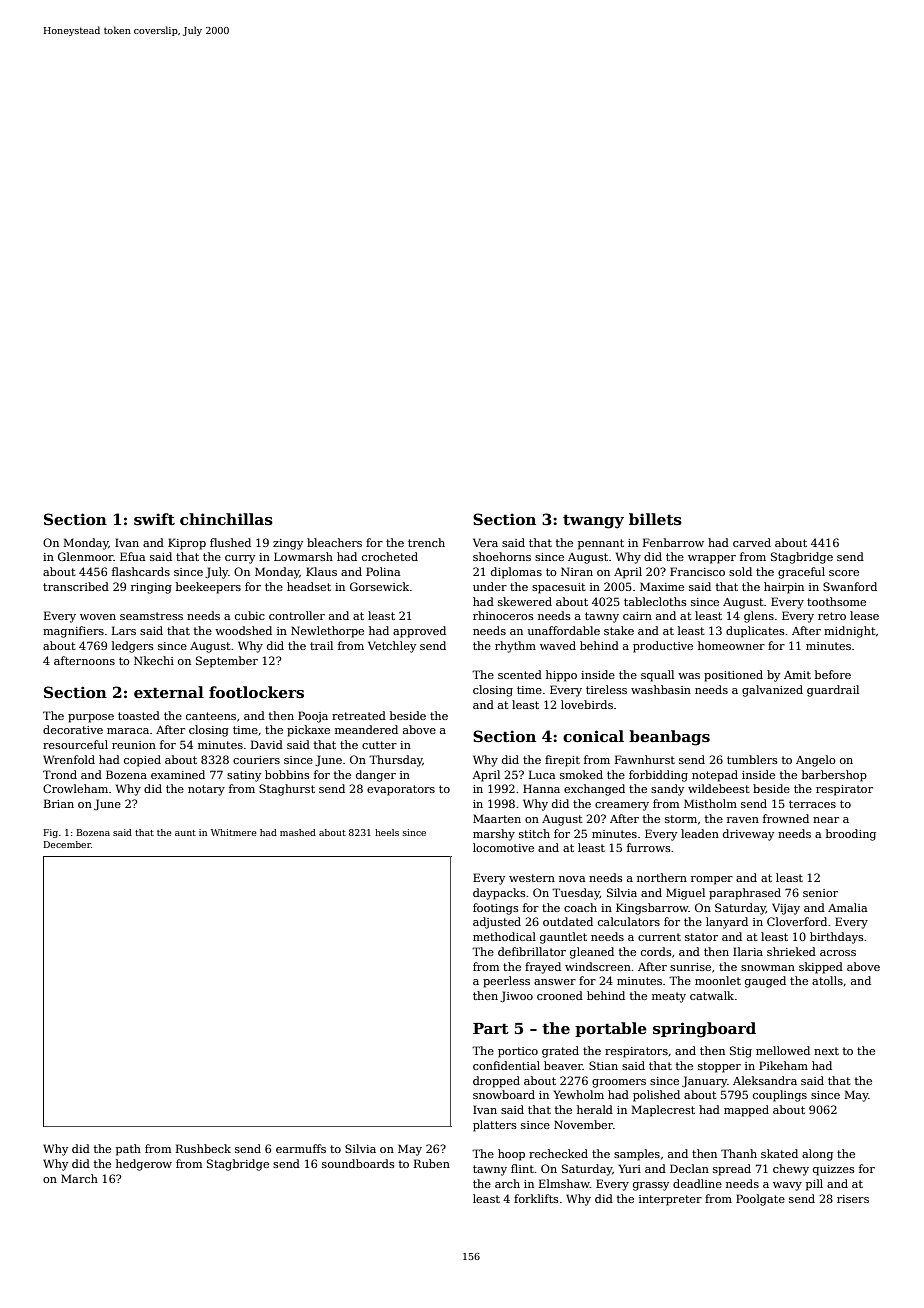  Describe the element at coordinates (506, 982) in the screenshot. I see `peerless` at that location.
